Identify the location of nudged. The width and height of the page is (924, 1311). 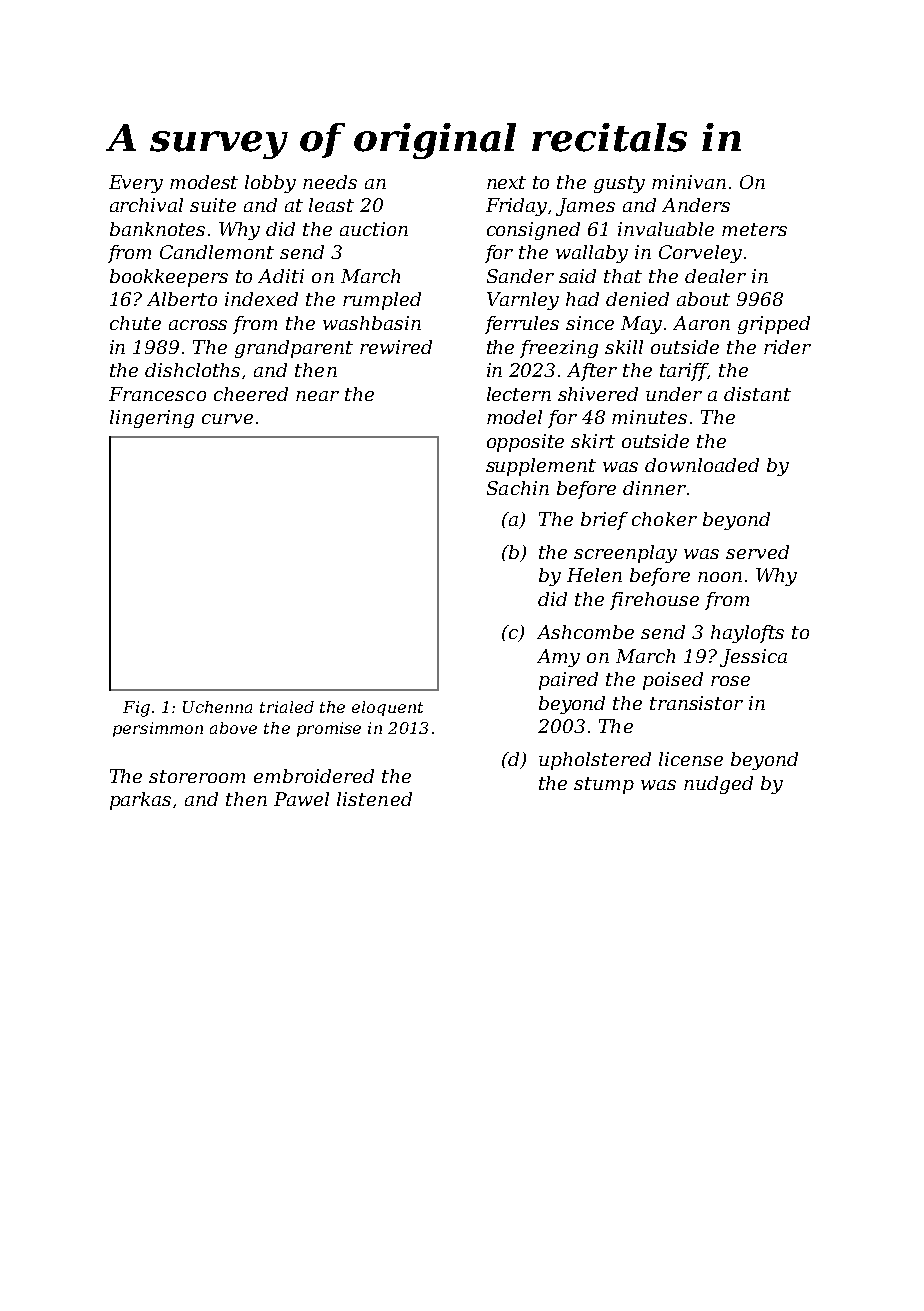
(718, 785).
